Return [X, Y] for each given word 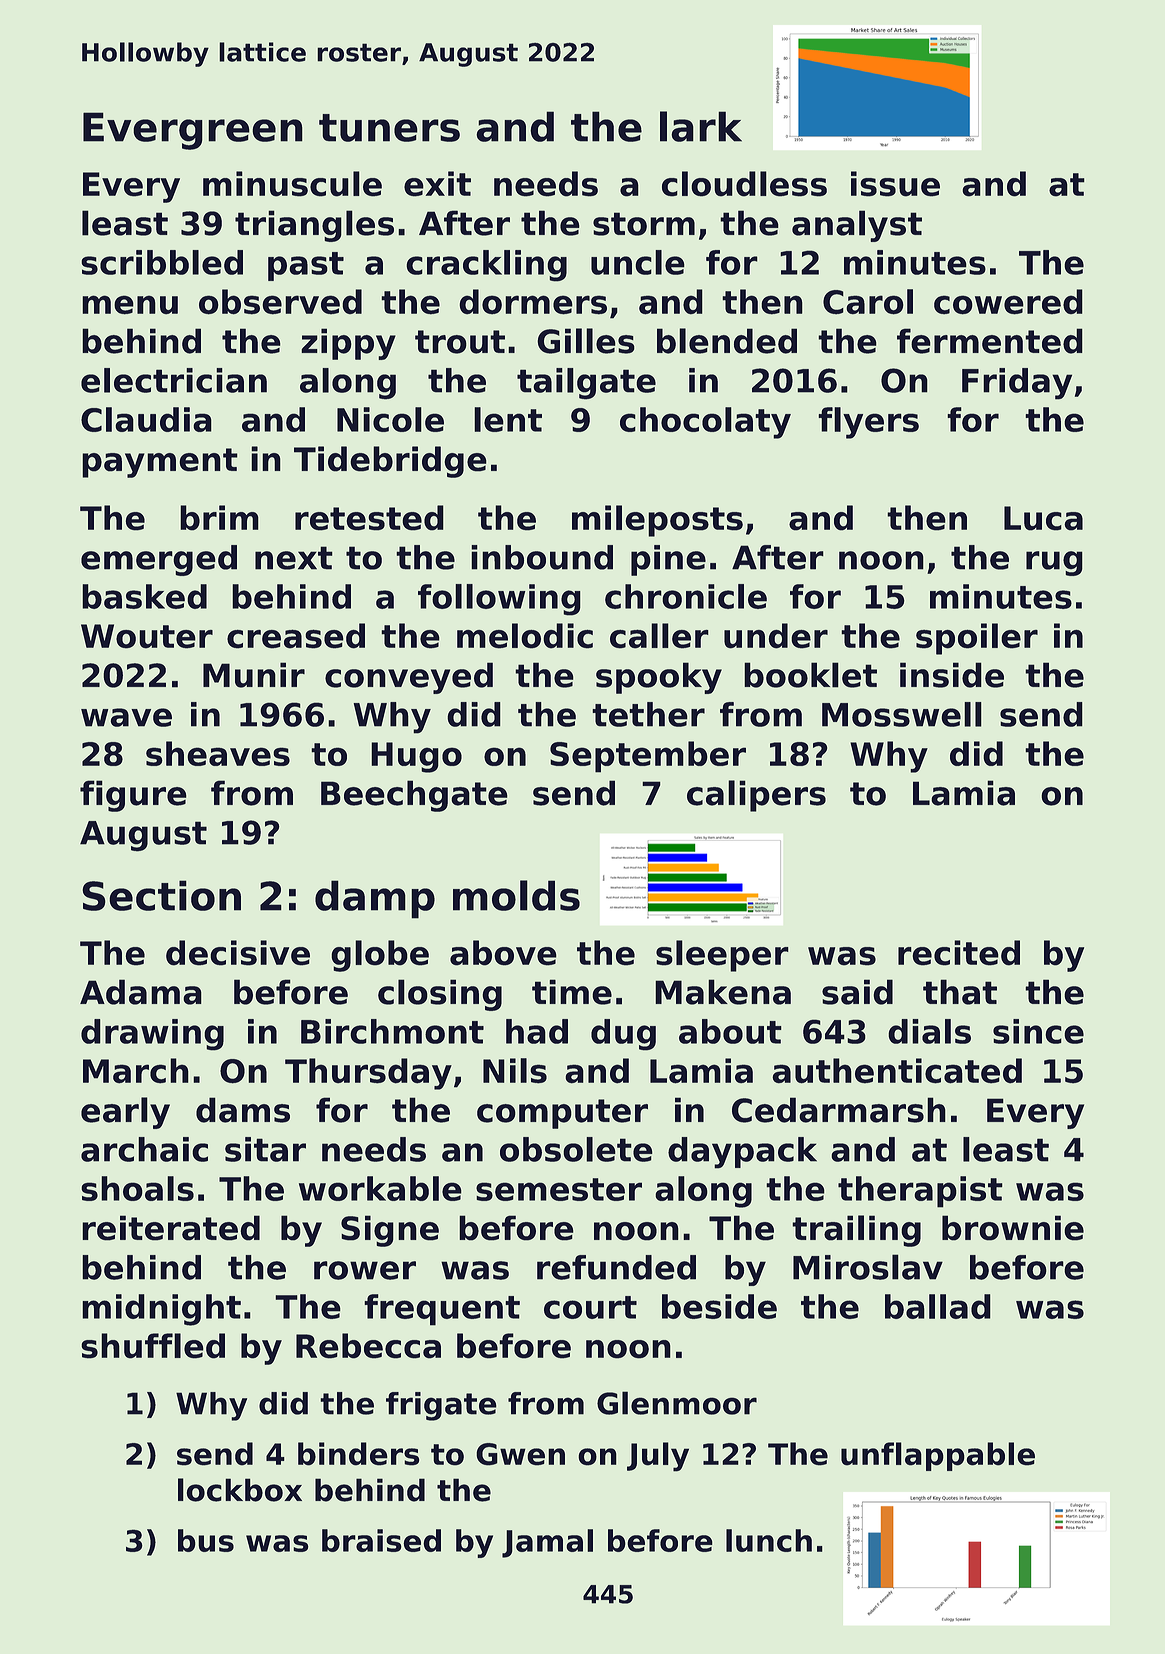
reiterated [171, 1228]
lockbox [240, 1490]
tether [648, 714]
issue [895, 184]
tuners [389, 128]
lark [701, 126]
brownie [1013, 1228]
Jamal [547, 1543]
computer [562, 1114]
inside [952, 675]
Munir [254, 675]
